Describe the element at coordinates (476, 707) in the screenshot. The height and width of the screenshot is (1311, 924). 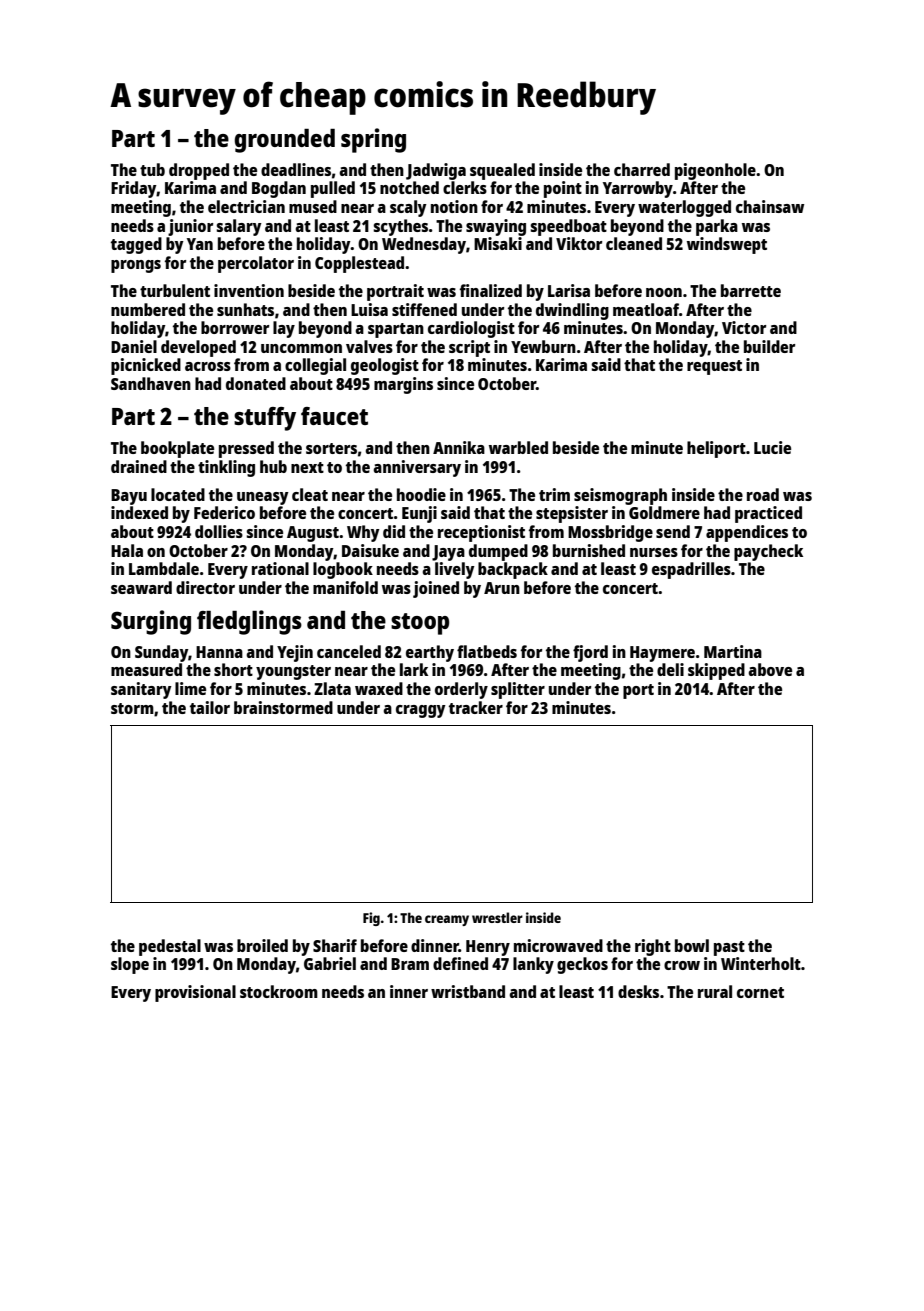
I see `tracker` at that location.
